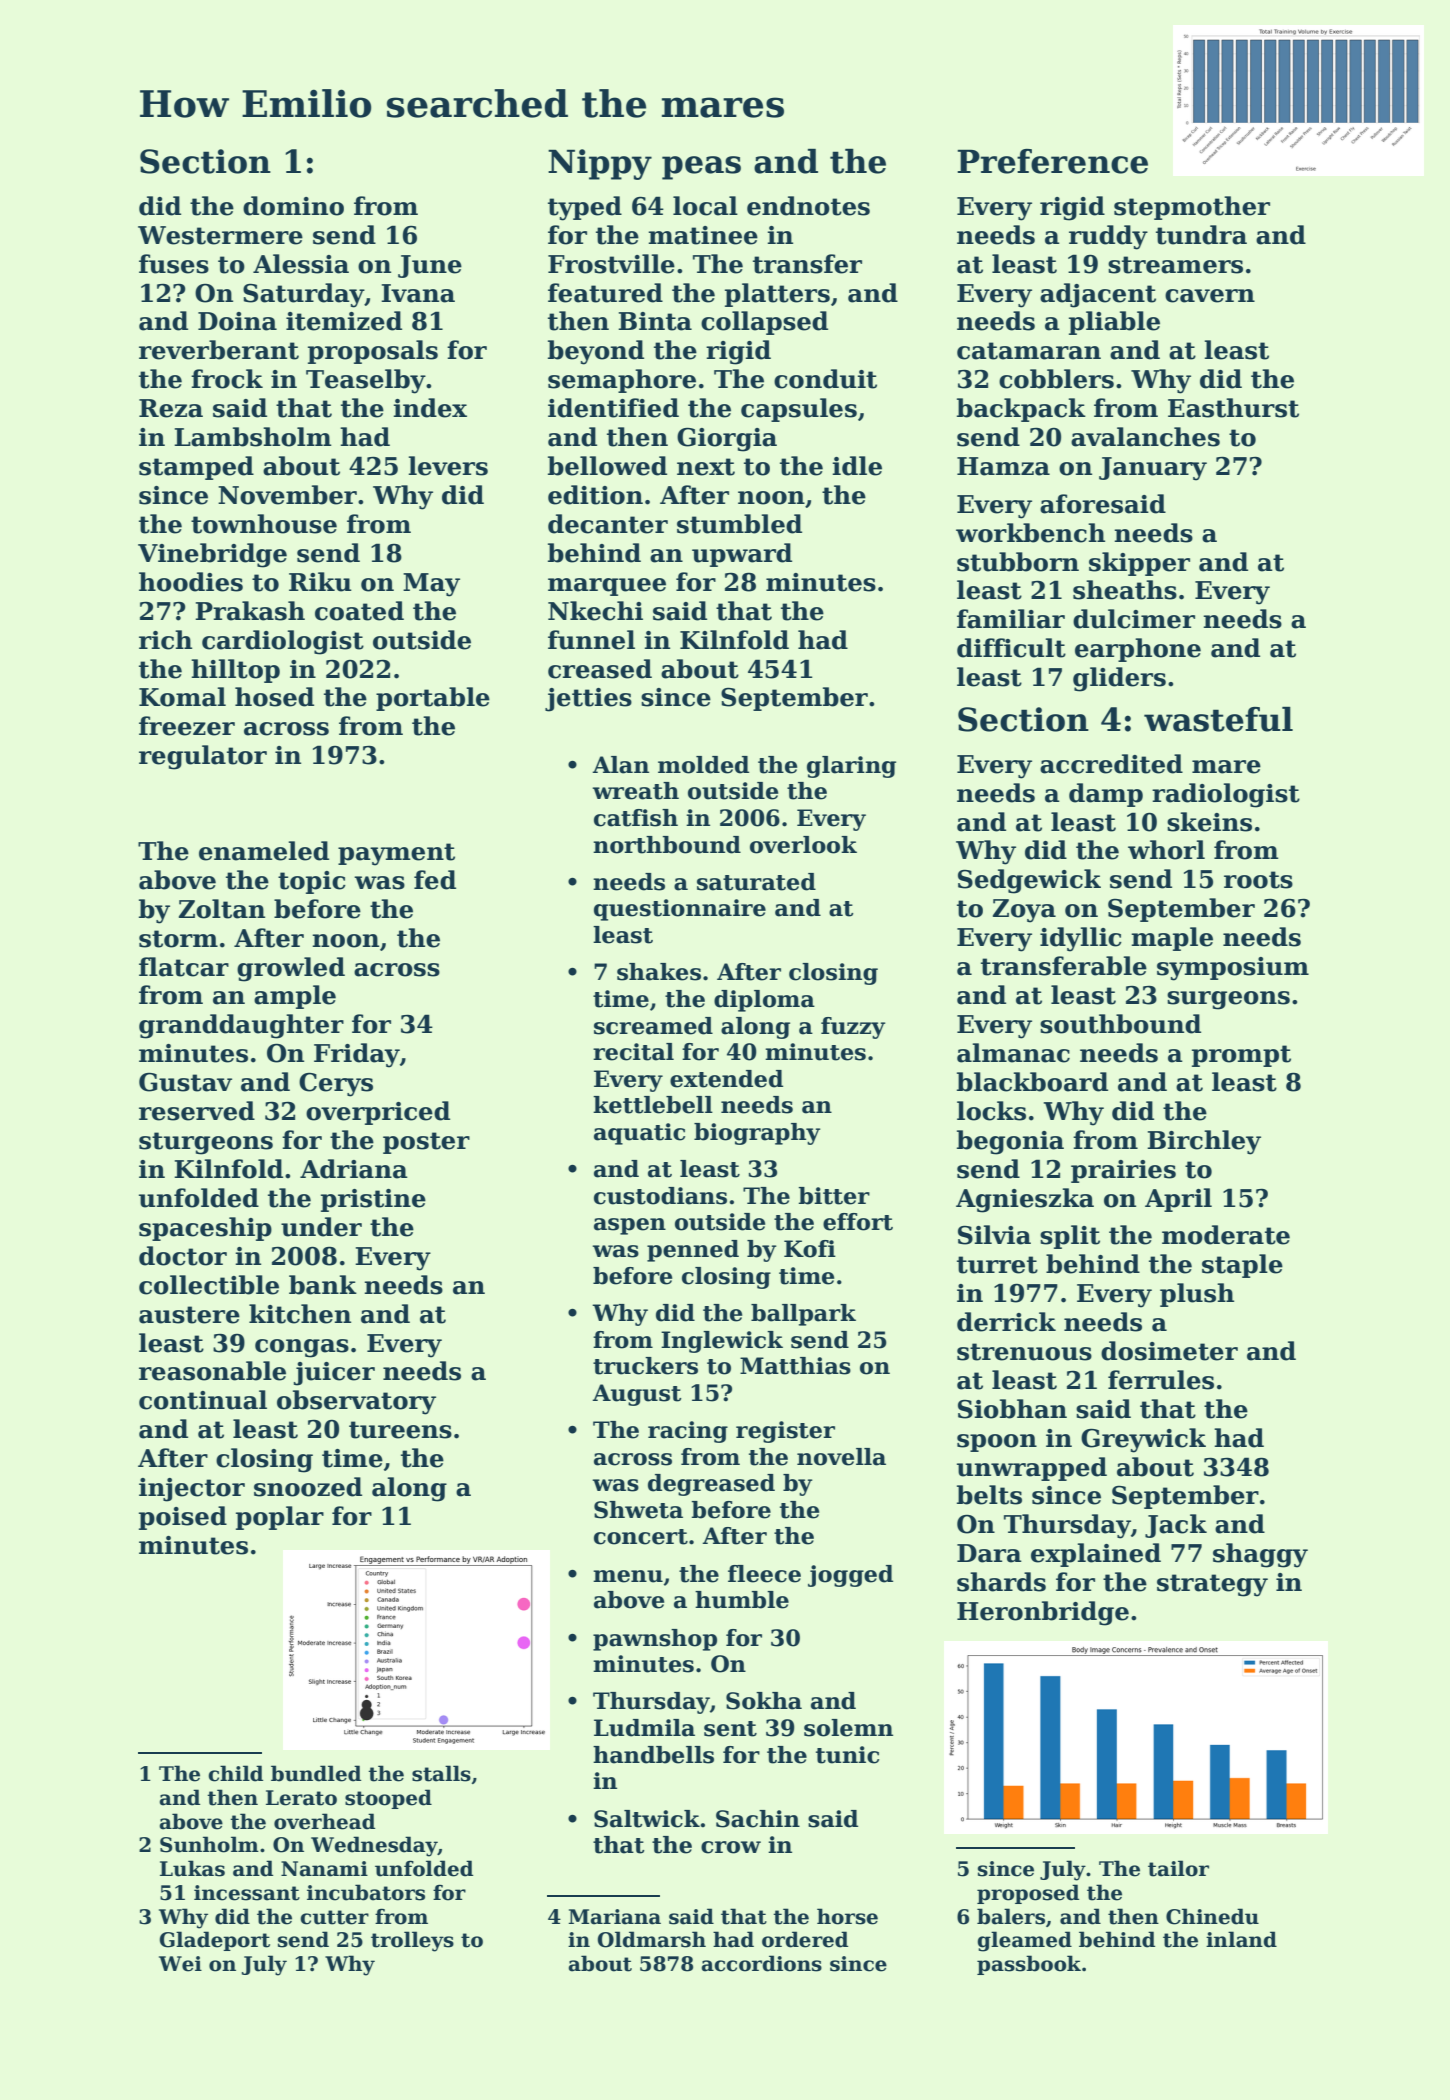  Describe the element at coordinates (850, 1576) in the page. I see `jogged` at that location.
